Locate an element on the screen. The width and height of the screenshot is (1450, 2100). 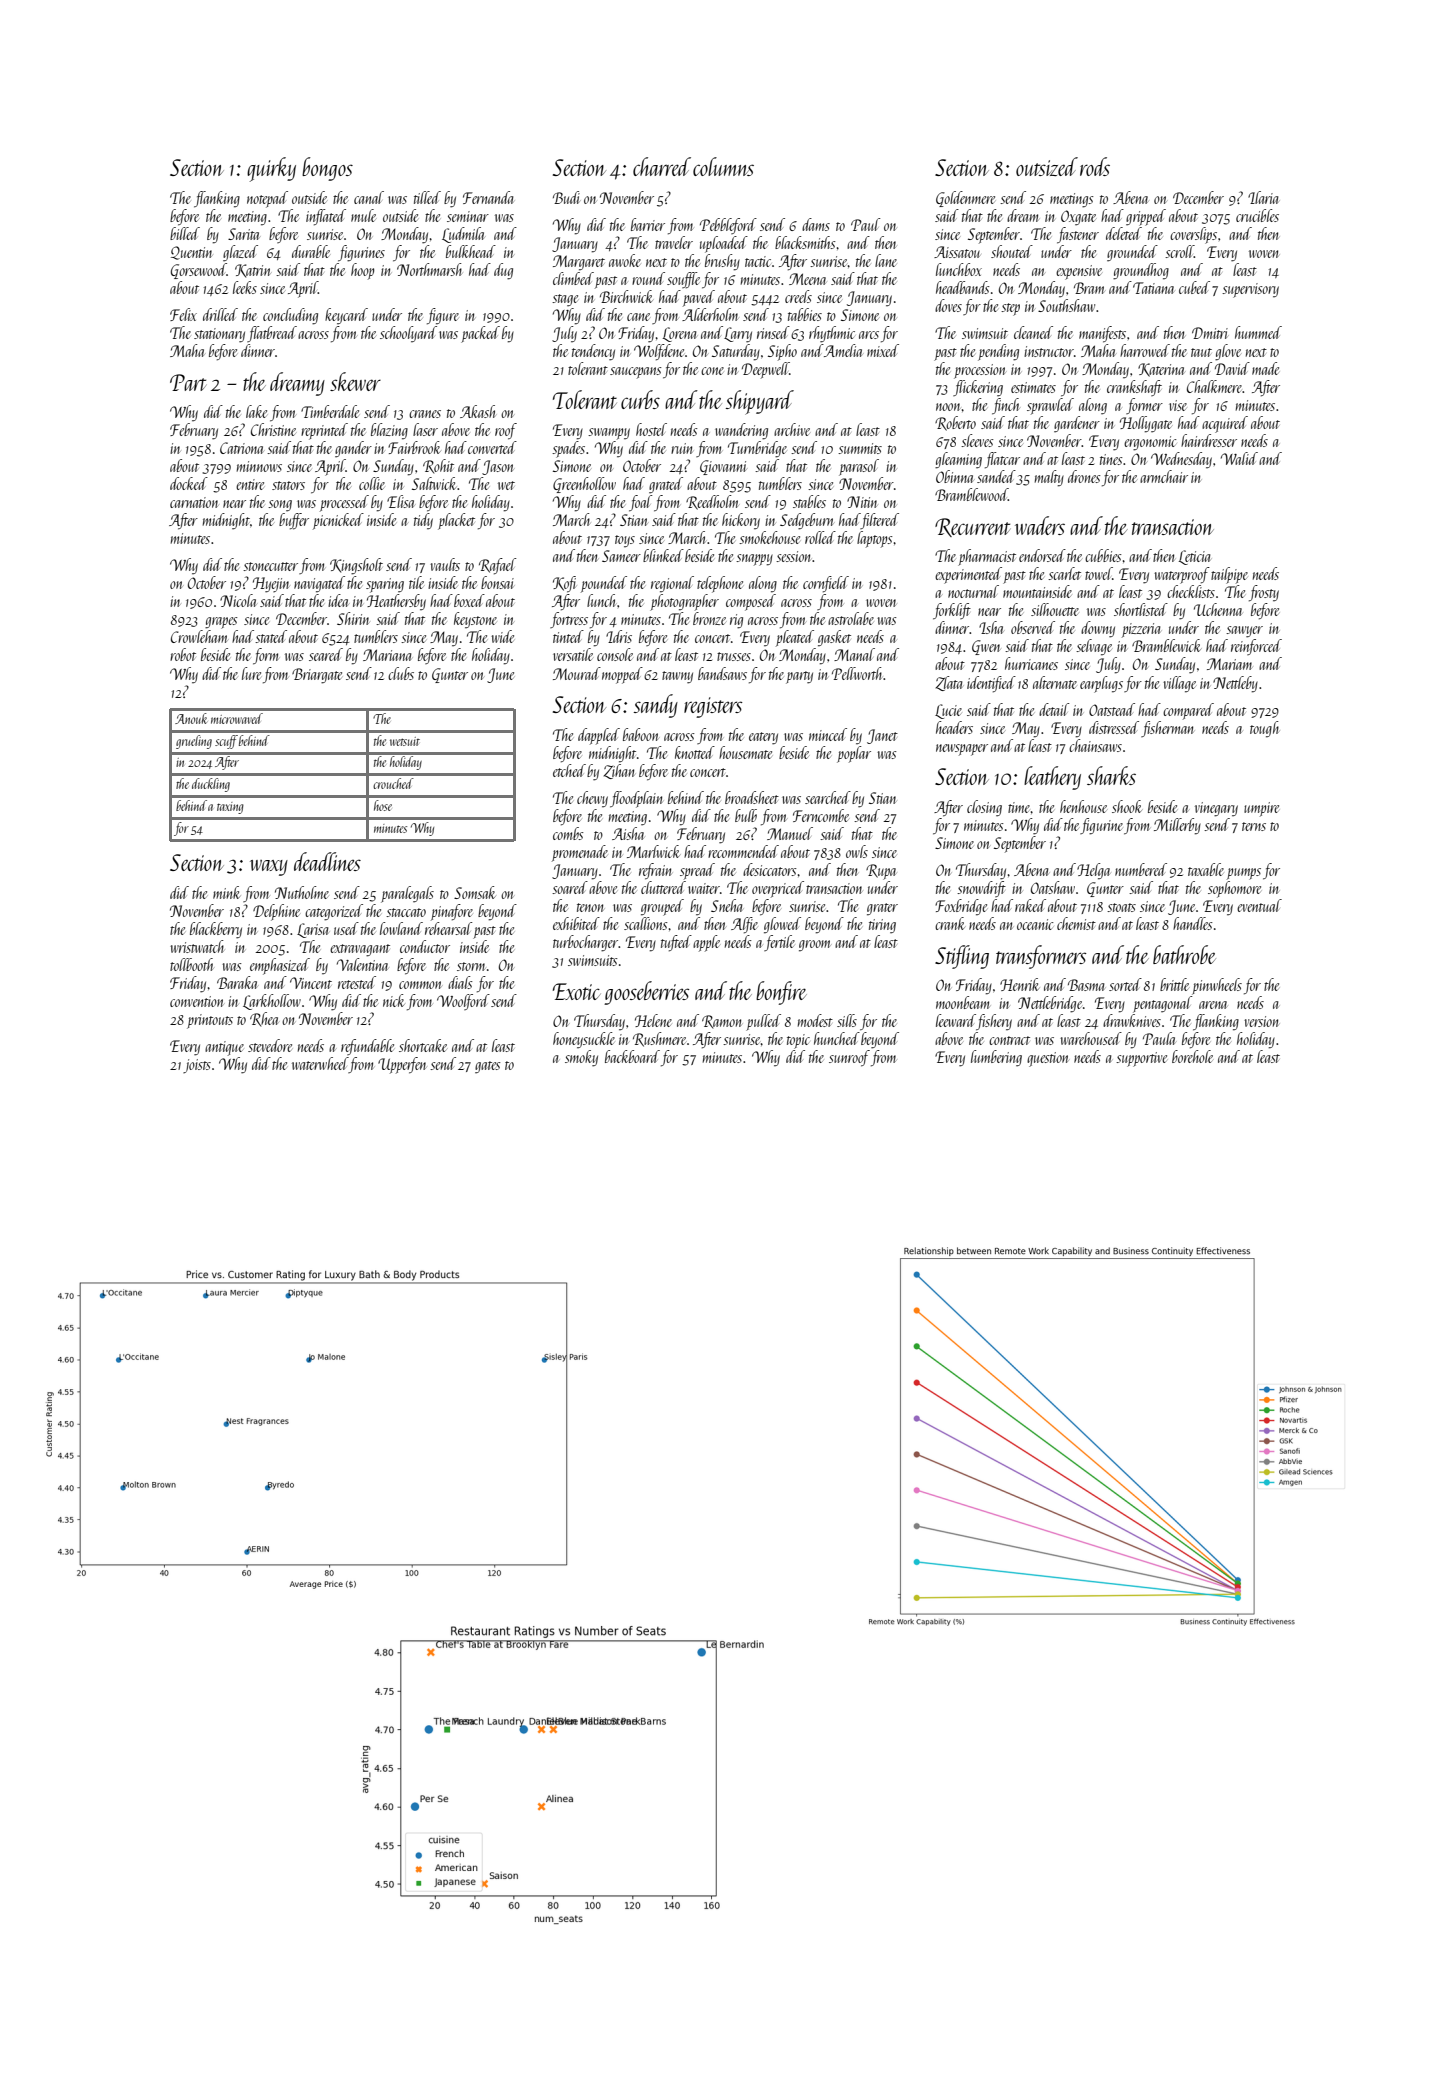
baboon is located at coordinates (641, 734).
